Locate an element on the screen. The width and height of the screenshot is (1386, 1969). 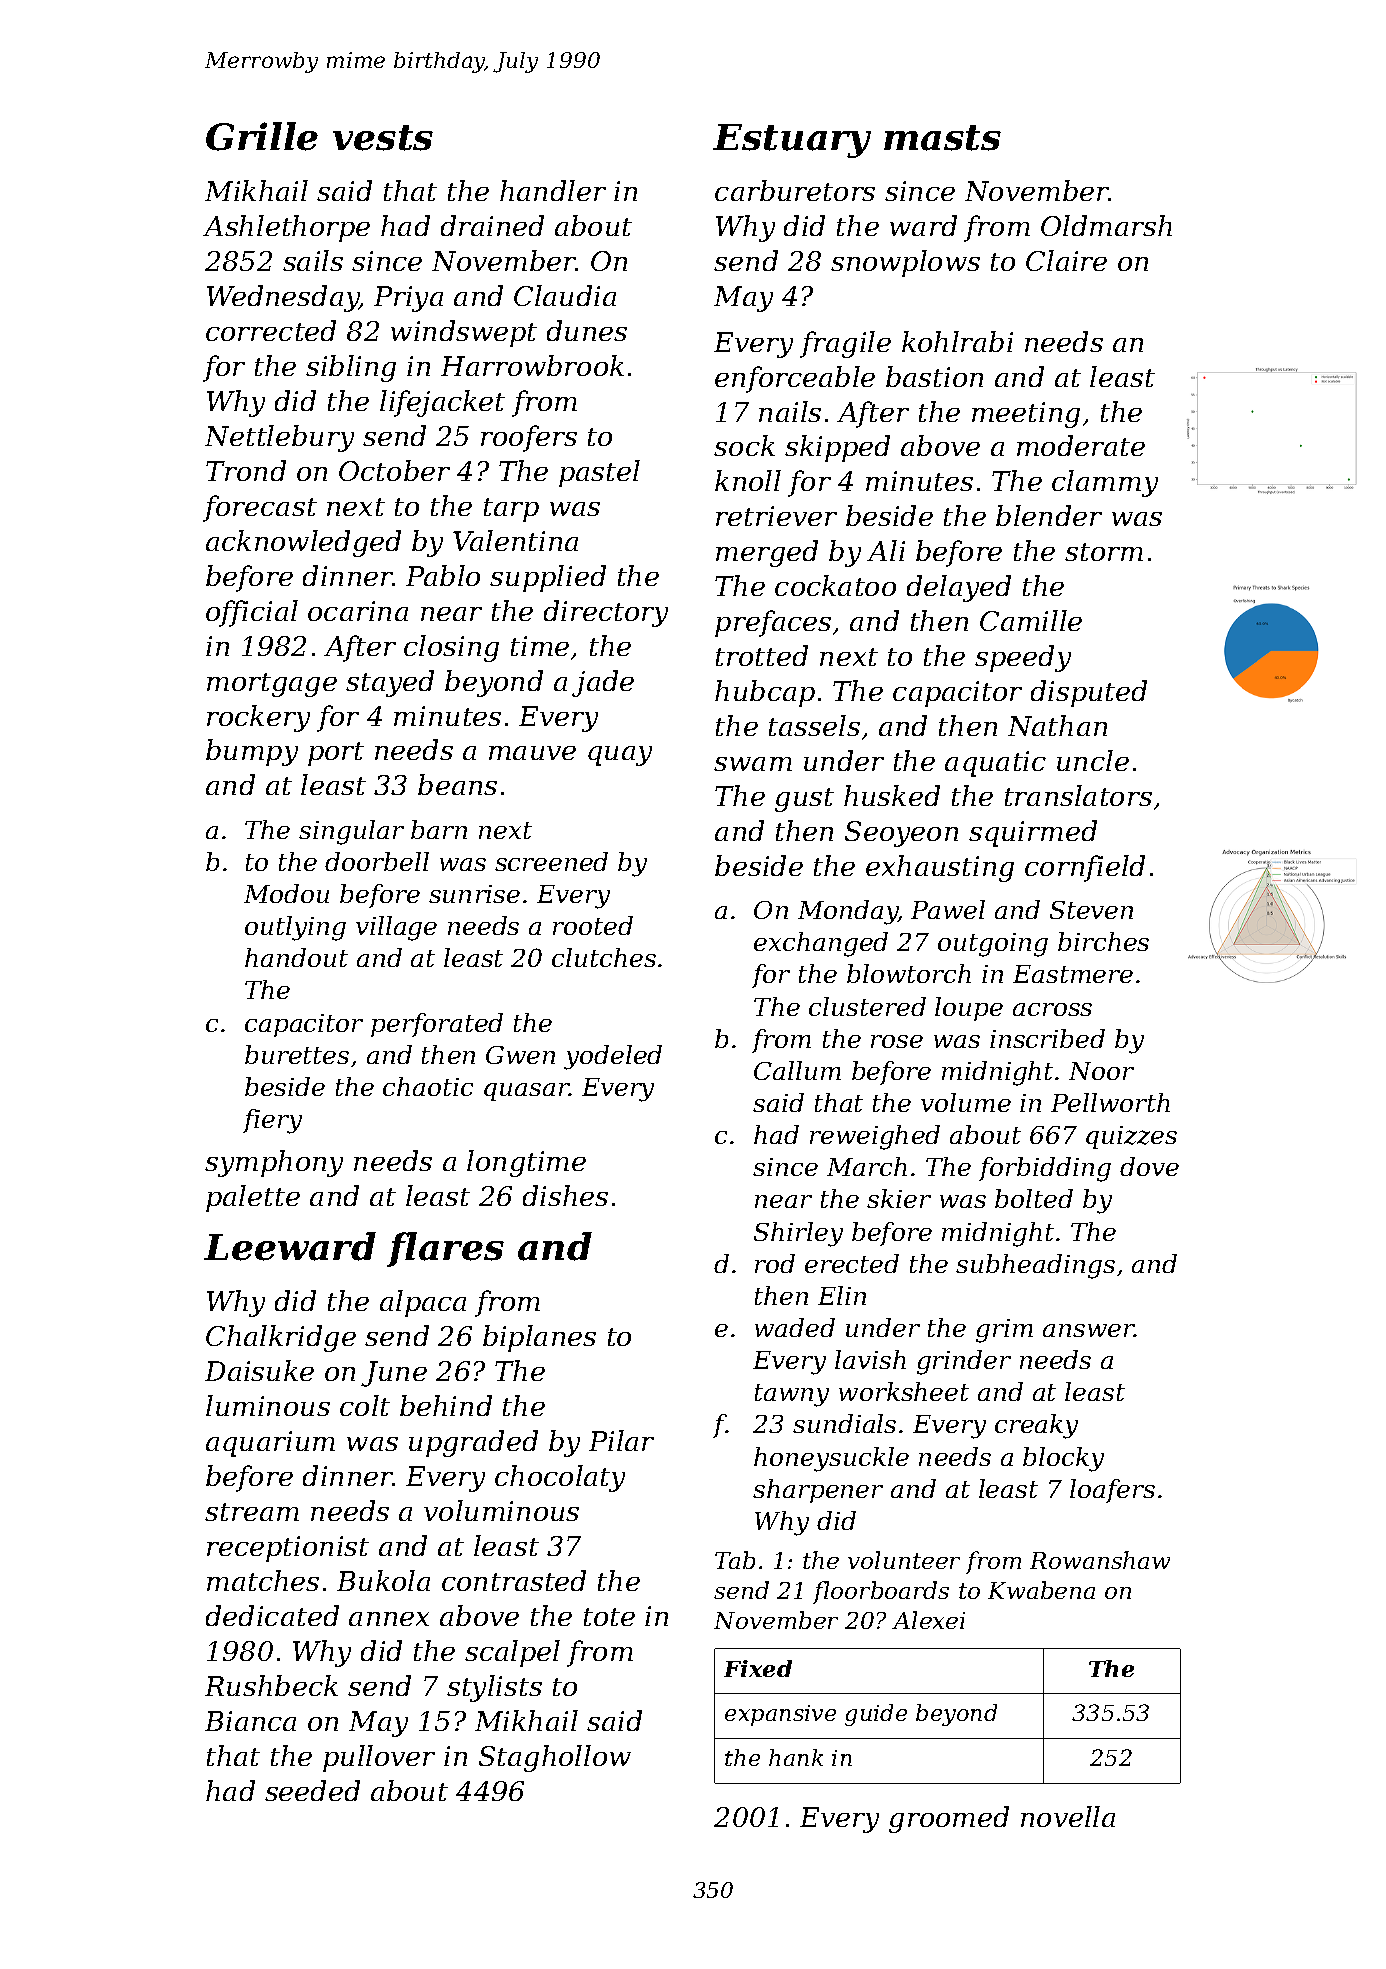
seeded is located at coordinates (312, 1790).
